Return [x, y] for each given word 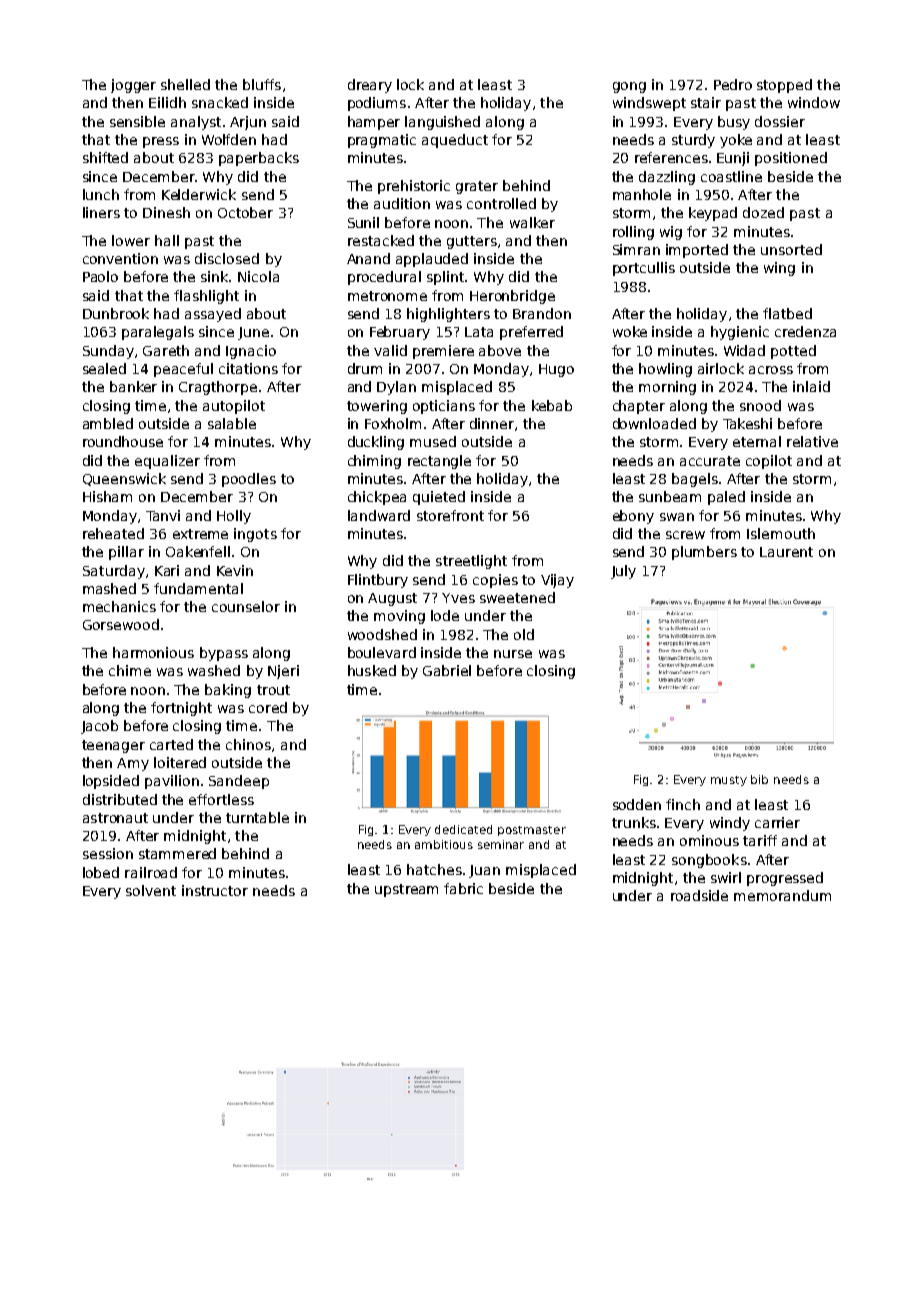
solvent [151, 890]
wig [671, 233]
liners [101, 212]
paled [726, 498]
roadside [699, 895]
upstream [406, 890]
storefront [450, 515]
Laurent [786, 552]
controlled [501, 203]
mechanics [119, 606]
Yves [458, 598]
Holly [234, 517]
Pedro [733, 84]
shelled [185, 84]
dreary [370, 86]
